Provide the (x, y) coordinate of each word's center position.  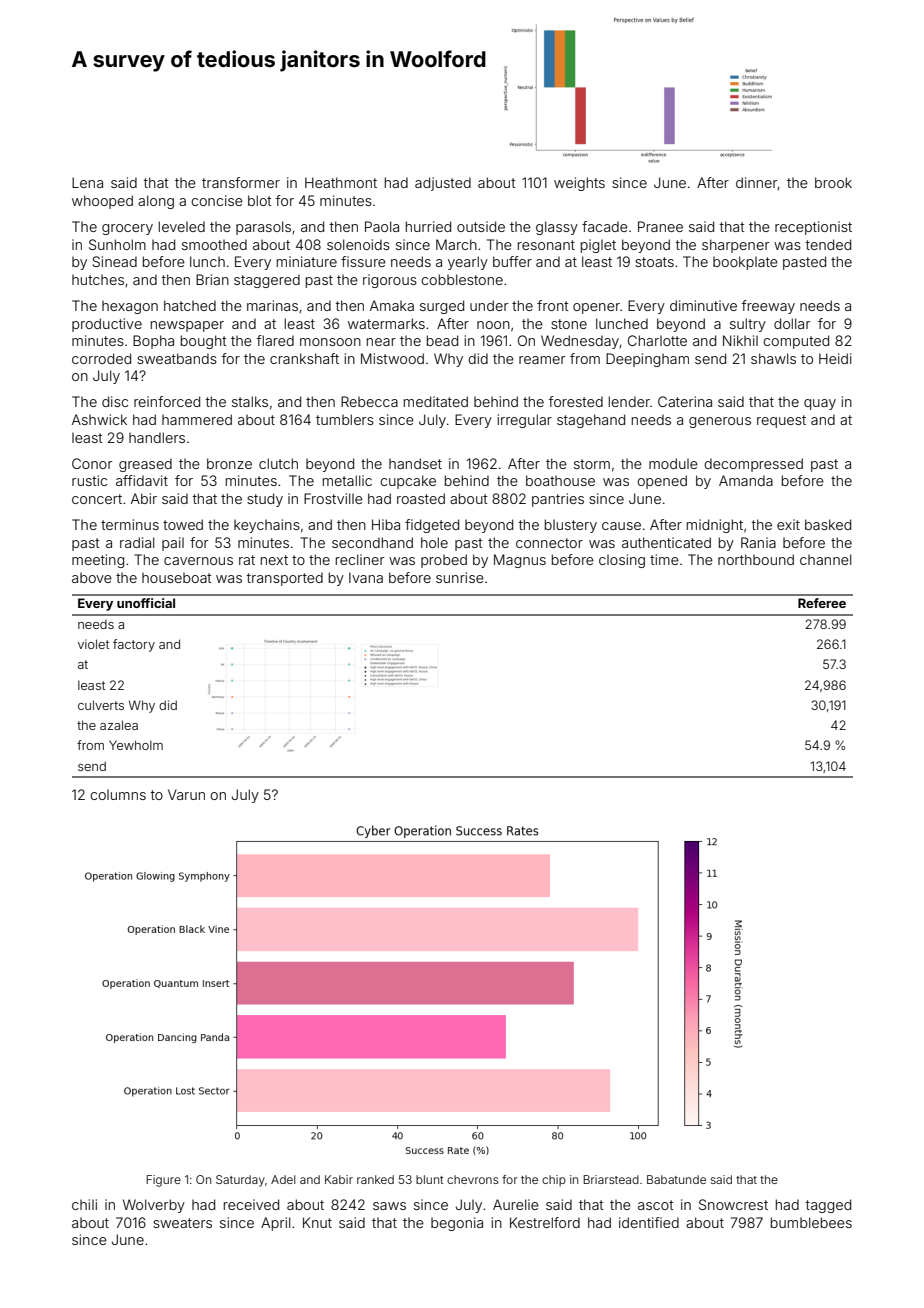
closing (622, 561)
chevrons (473, 1179)
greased (145, 465)
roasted (421, 498)
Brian (212, 279)
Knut (317, 1222)
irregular (525, 421)
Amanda (746, 480)
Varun (186, 794)
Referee (822, 603)
